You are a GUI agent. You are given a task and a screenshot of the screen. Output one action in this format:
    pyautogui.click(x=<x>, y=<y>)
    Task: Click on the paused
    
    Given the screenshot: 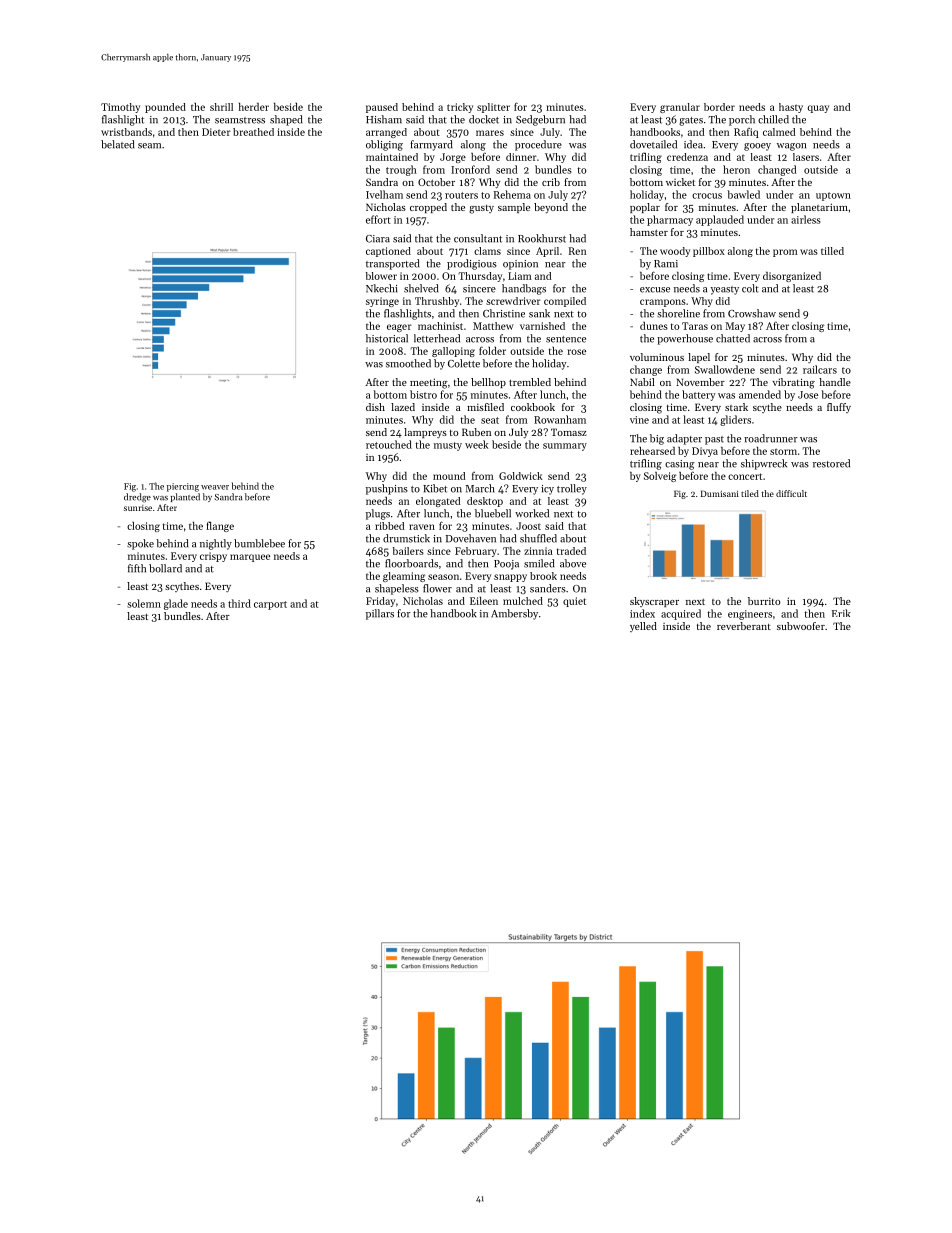 What is the action you would take?
    pyautogui.click(x=382, y=108)
